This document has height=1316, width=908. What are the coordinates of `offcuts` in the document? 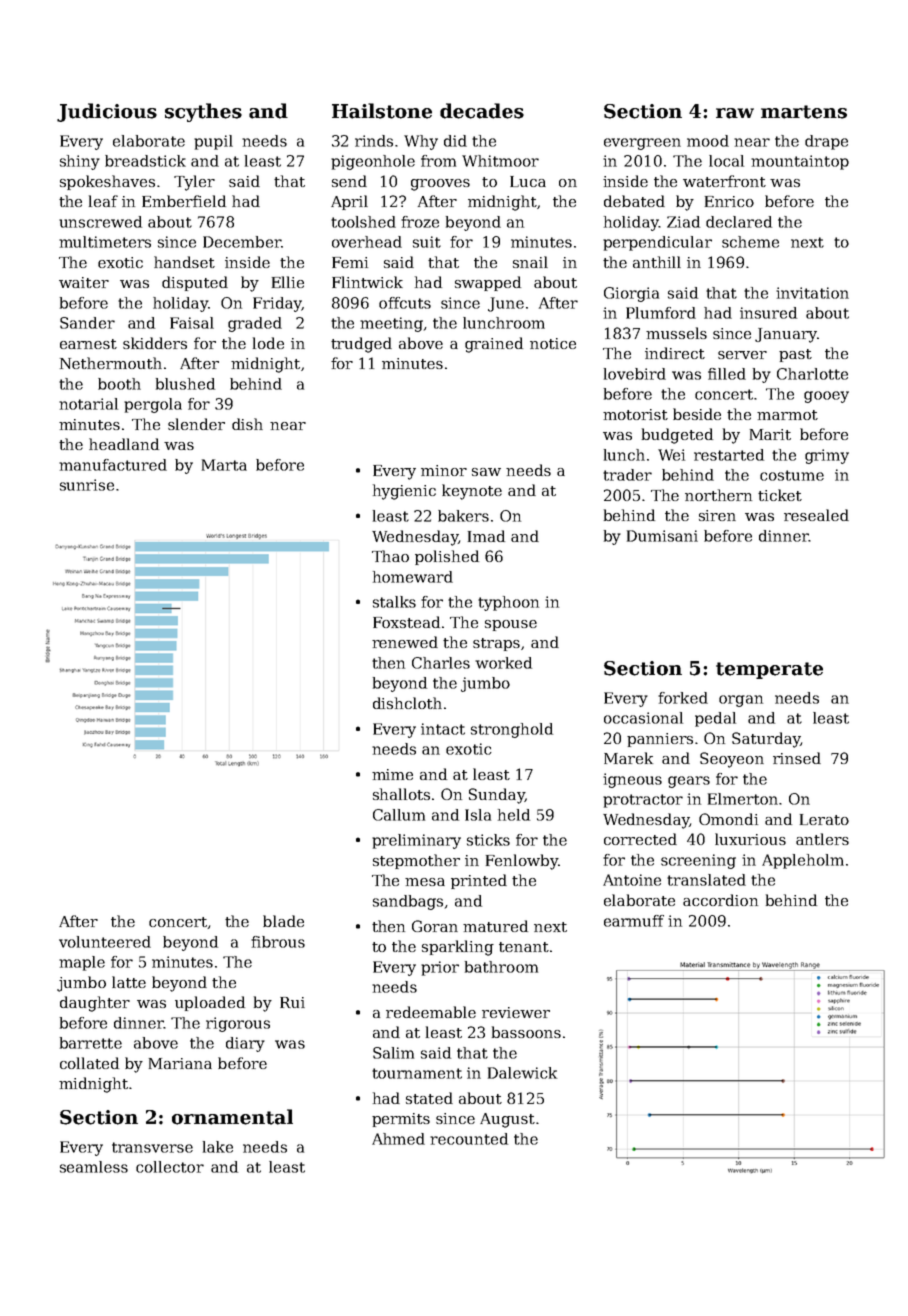 It's located at (405, 303).
